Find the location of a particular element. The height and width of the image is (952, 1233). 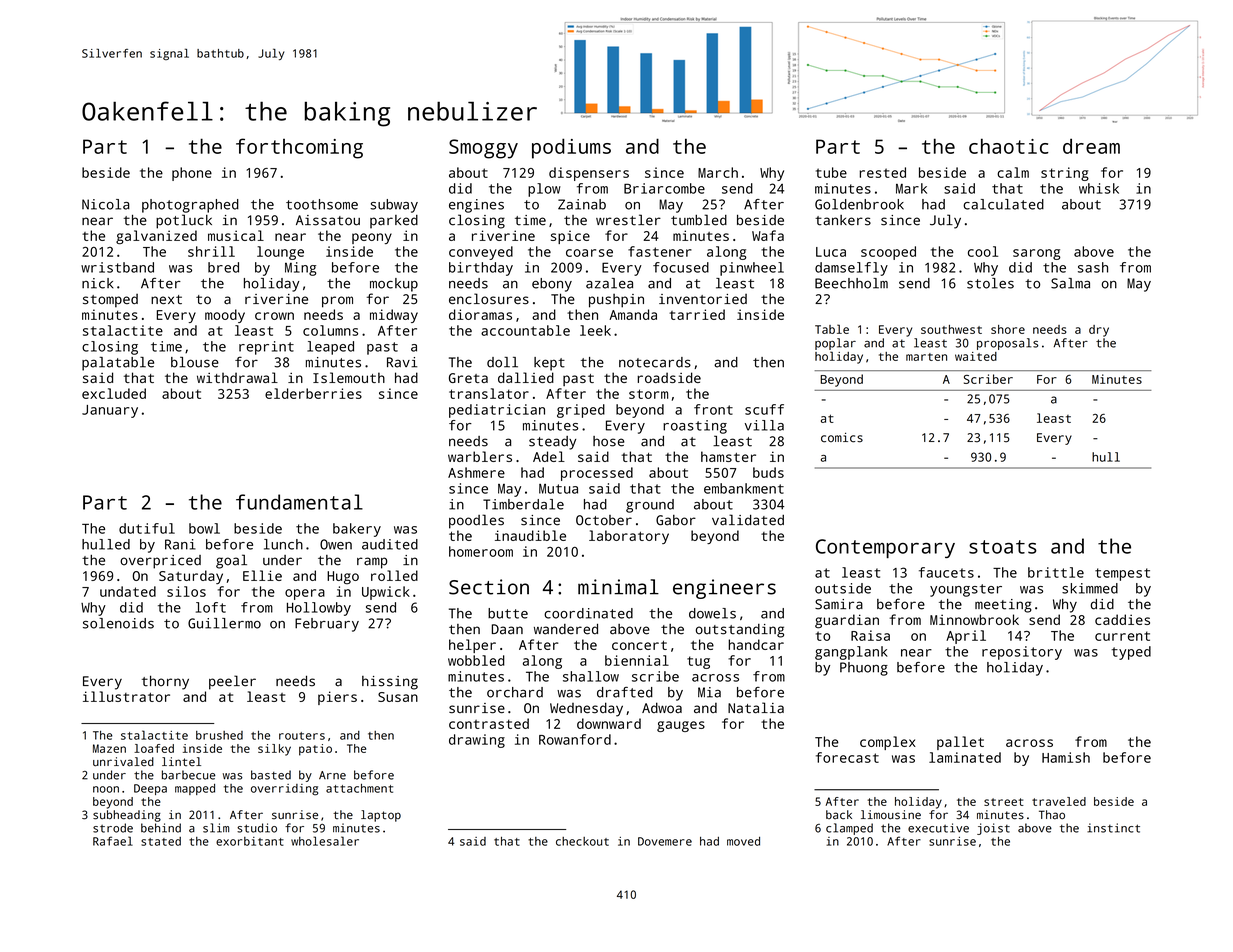

complex is located at coordinates (888, 743).
